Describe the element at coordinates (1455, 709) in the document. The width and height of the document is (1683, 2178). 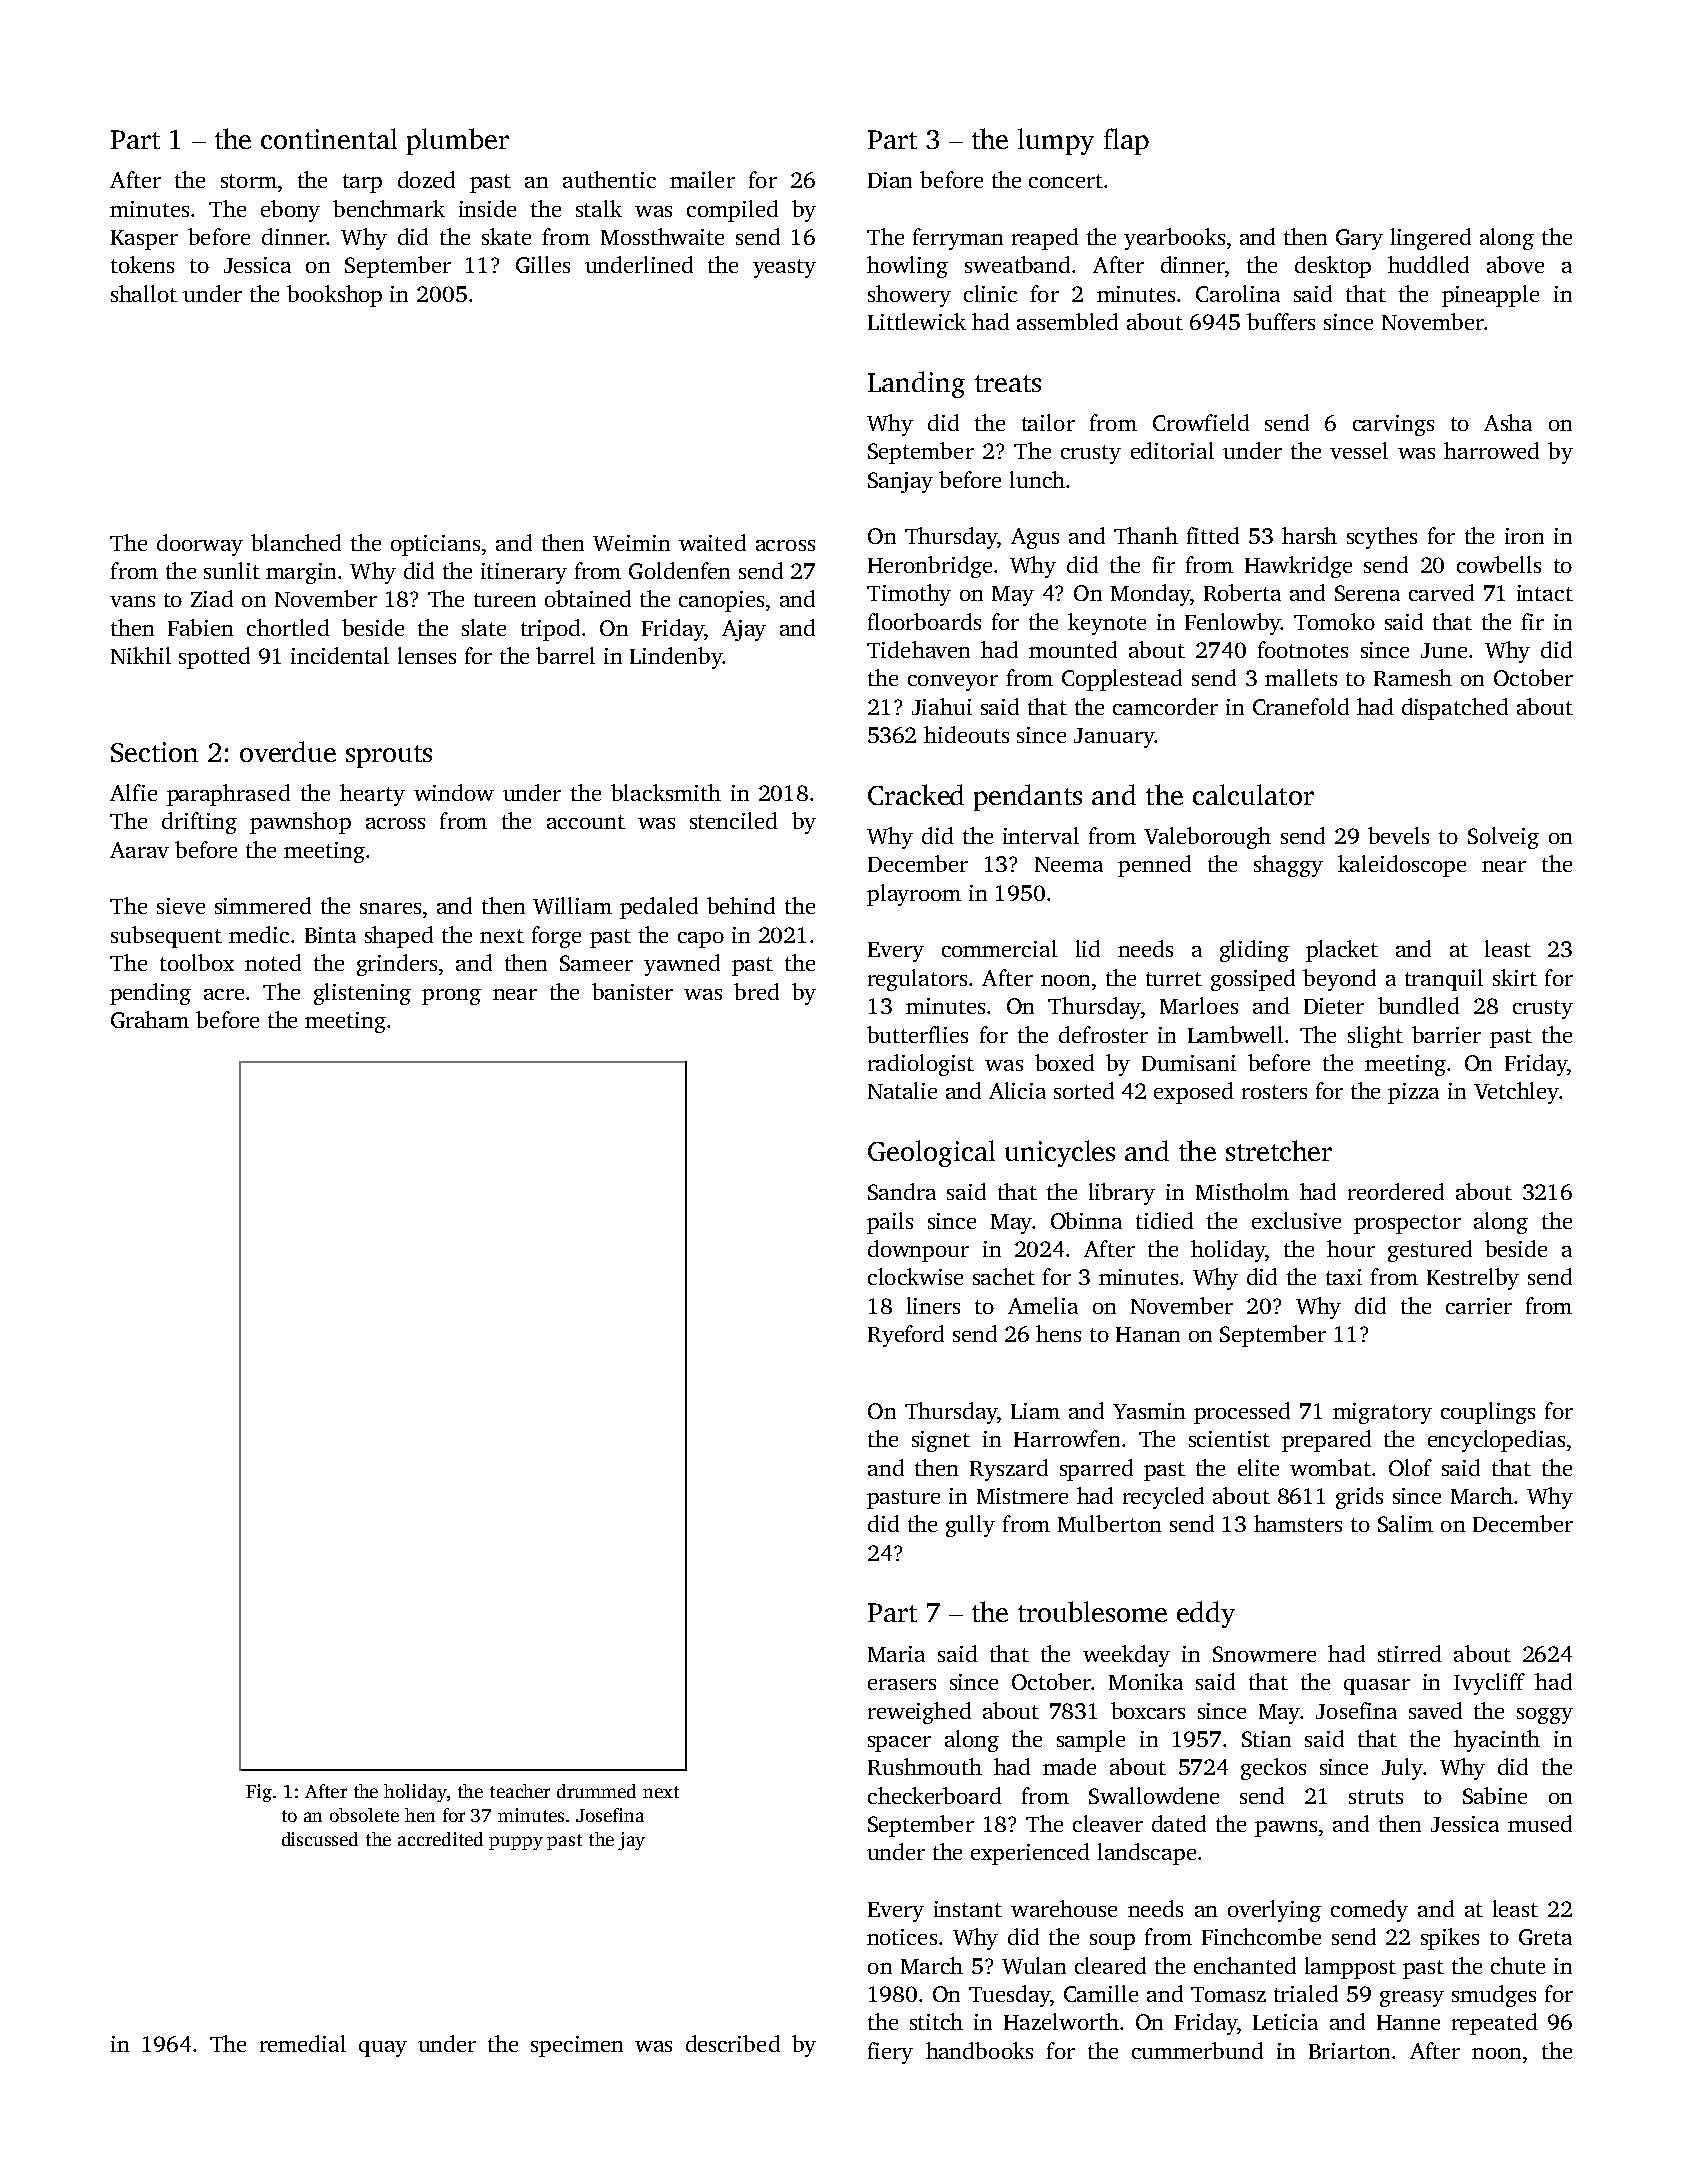
I see `dispatched` at that location.
